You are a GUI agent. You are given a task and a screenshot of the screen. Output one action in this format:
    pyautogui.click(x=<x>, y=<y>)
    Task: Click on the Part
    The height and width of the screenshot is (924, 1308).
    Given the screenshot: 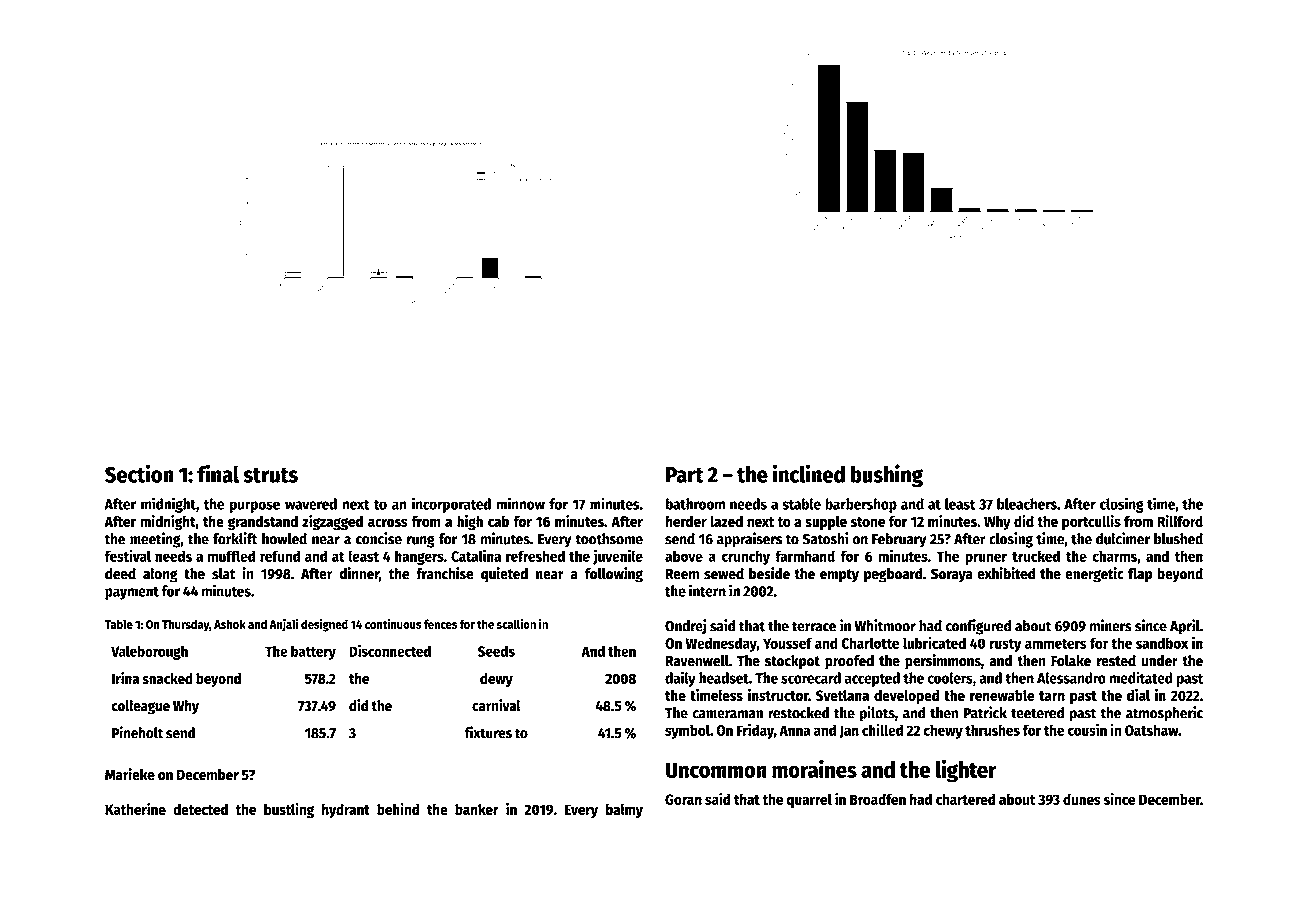 What is the action you would take?
    pyautogui.click(x=685, y=475)
